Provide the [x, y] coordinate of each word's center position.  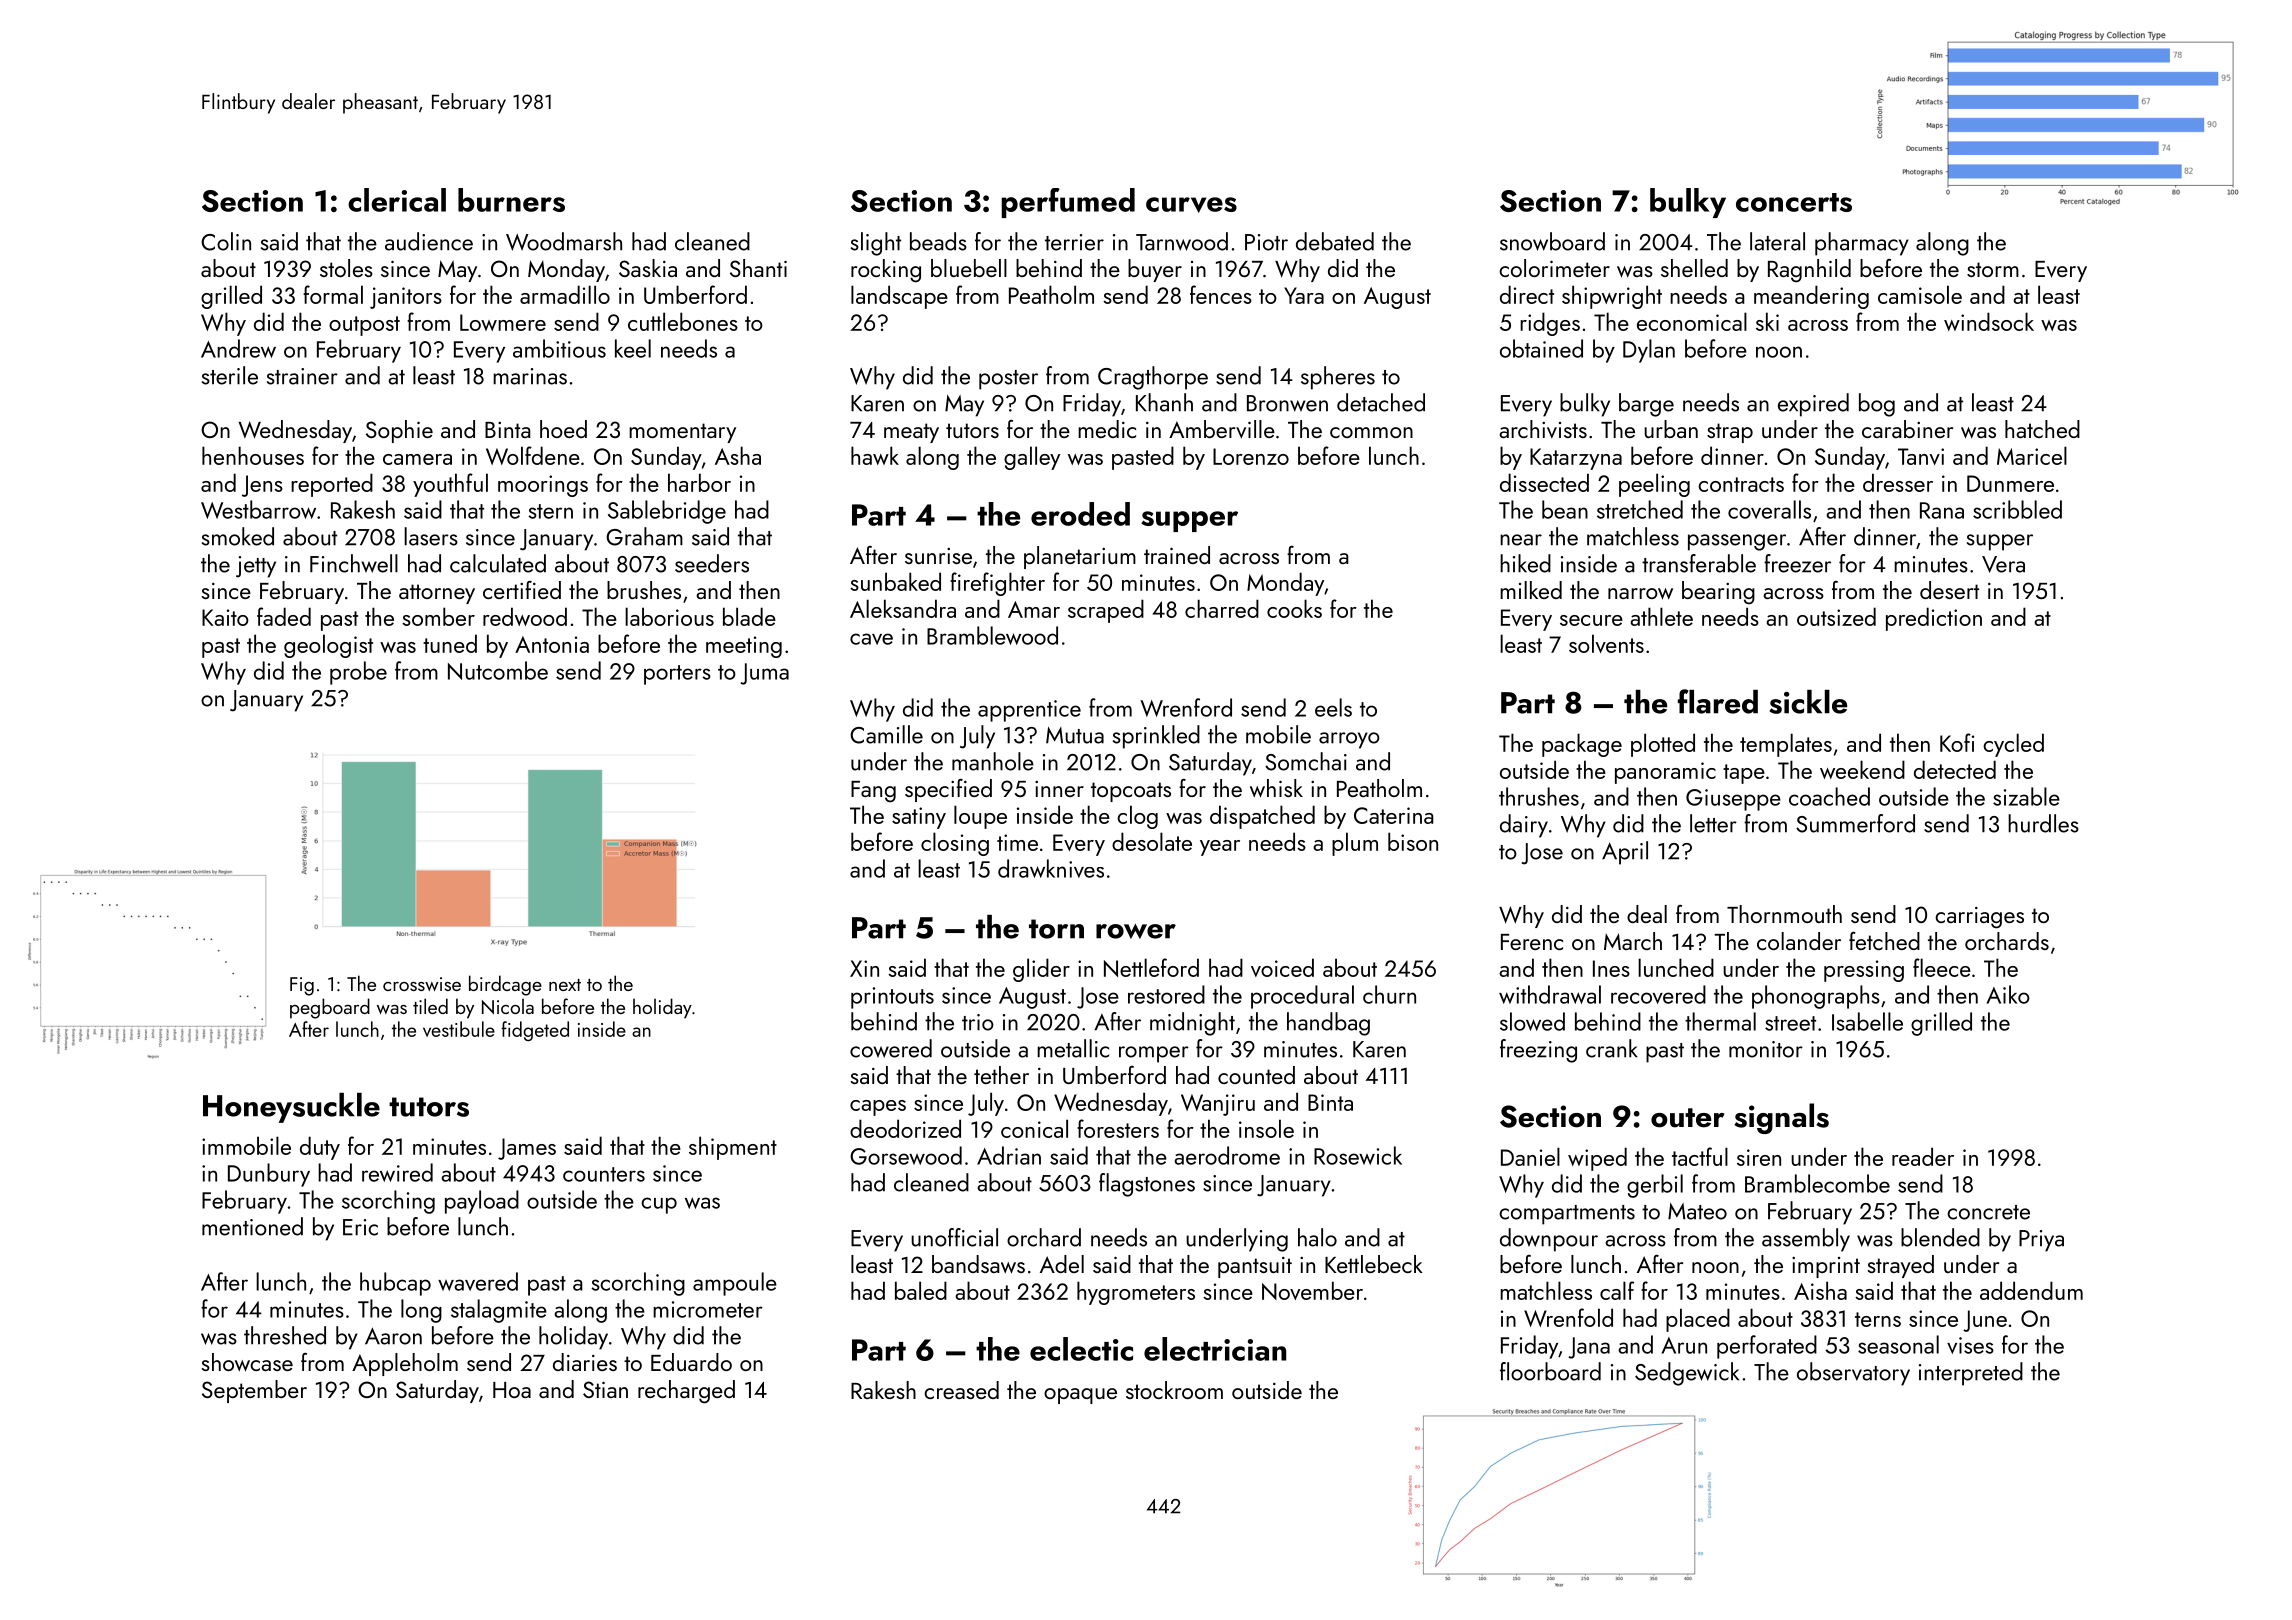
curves [1191, 205]
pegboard [330, 1008]
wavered [478, 1281]
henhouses [253, 455]
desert [1949, 590]
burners [511, 200]
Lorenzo [1251, 456]
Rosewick [1358, 1155]
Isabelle [1867, 1021]
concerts [1794, 202]
